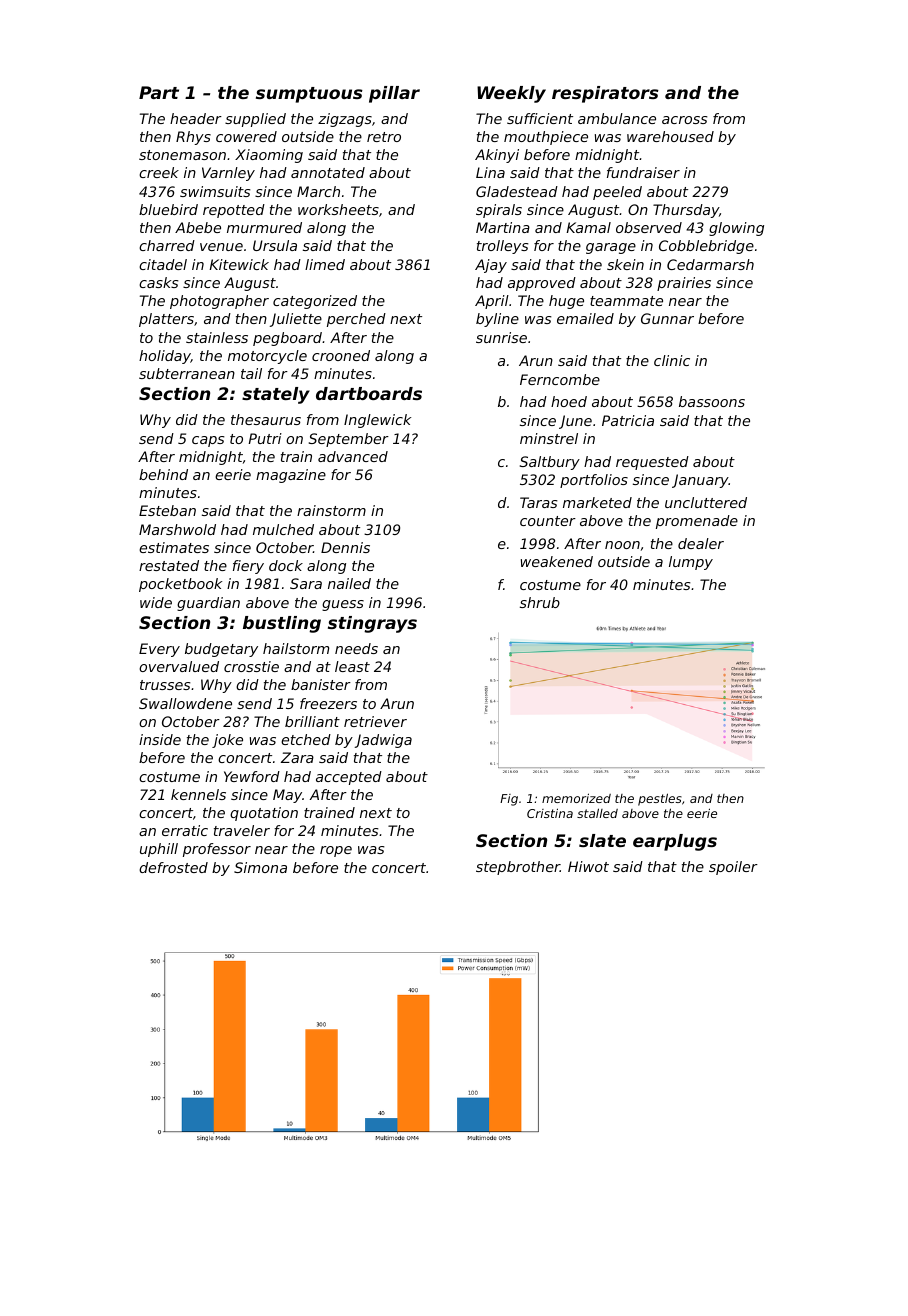  What do you see at coordinates (394, 94) in the screenshot?
I see `pillar` at bounding box center [394, 94].
